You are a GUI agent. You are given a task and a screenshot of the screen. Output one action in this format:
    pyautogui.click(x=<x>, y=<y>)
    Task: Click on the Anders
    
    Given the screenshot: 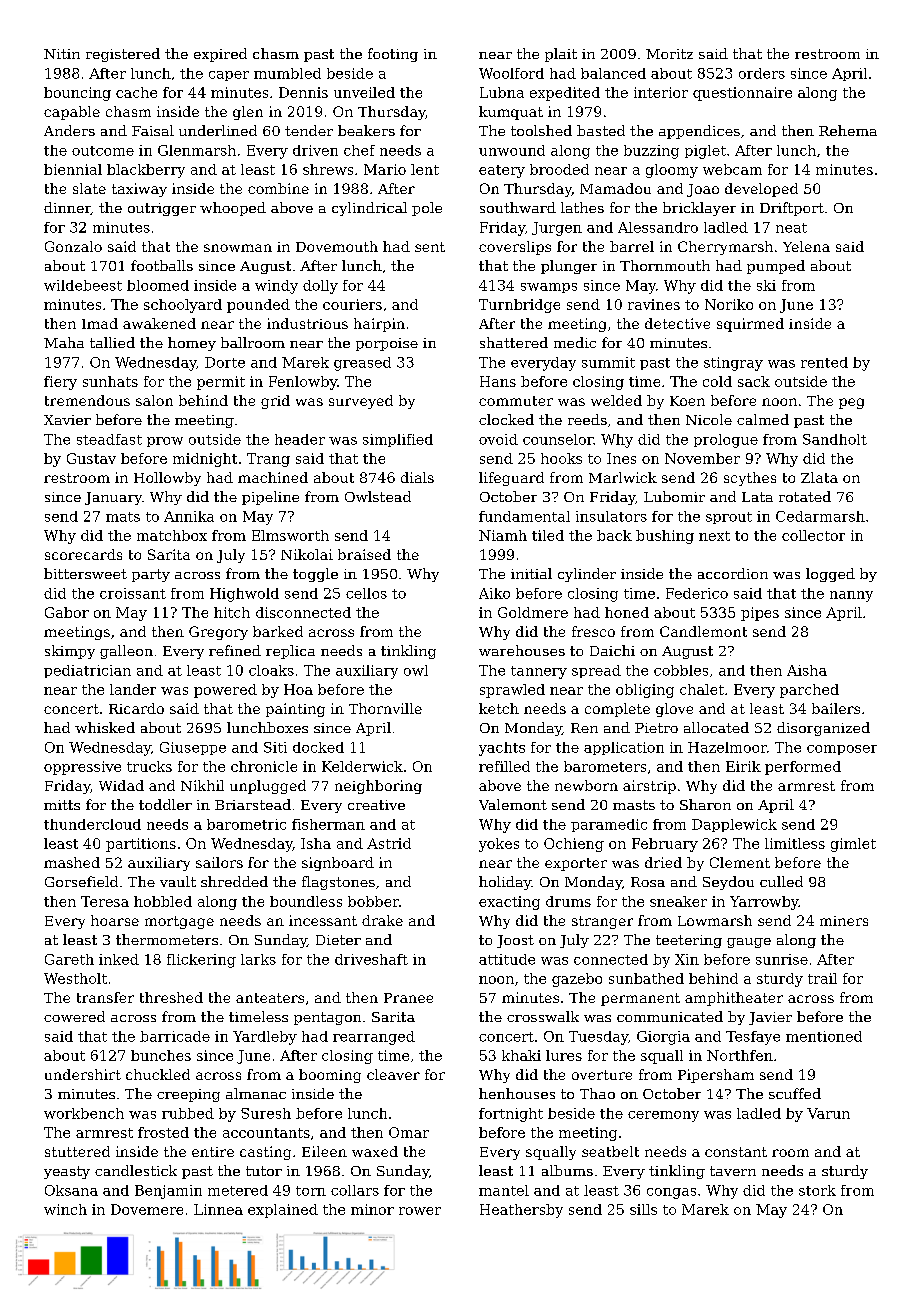 What is the action you would take?
    pyautogui.click(x=69, y=130)
